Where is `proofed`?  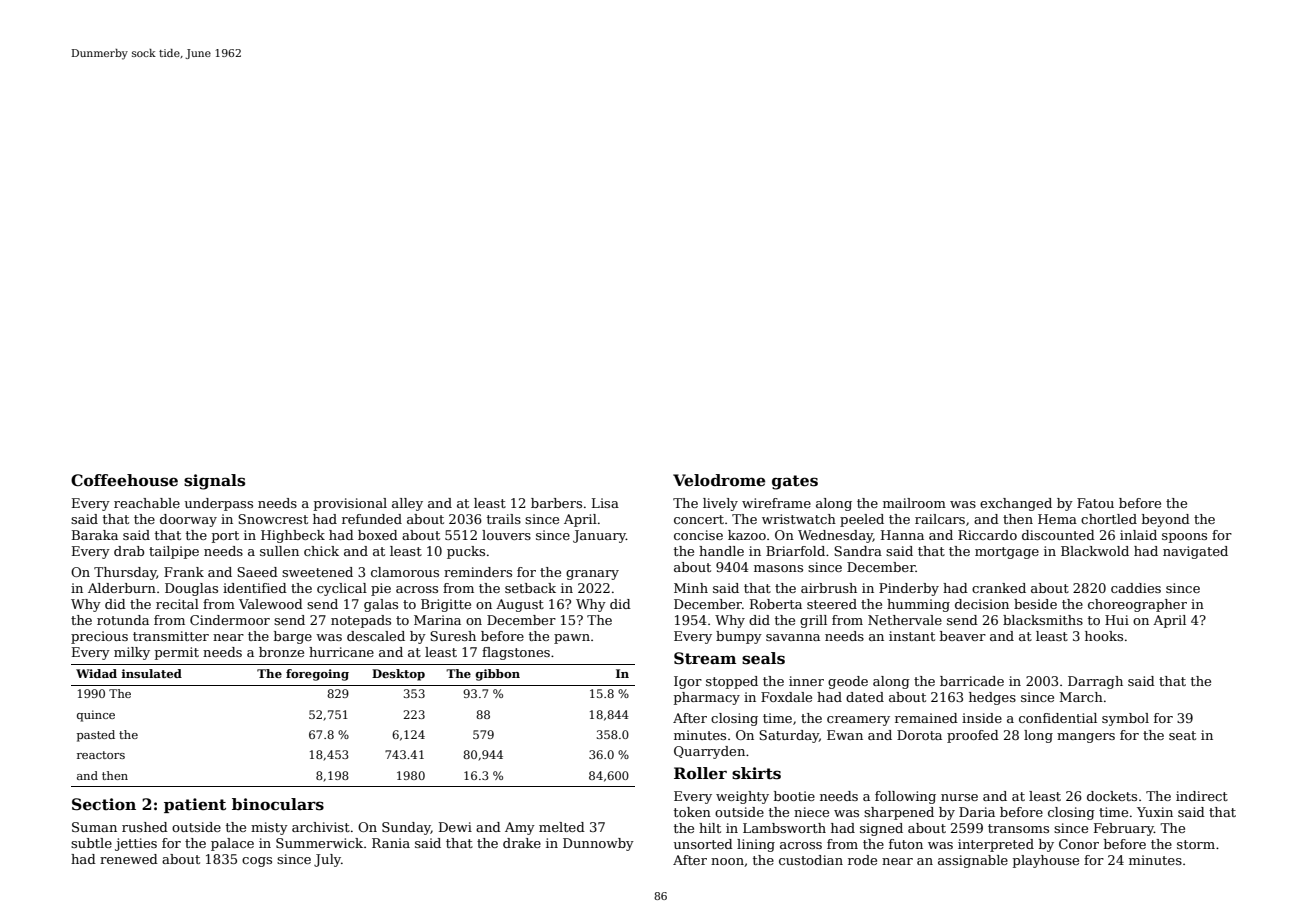 proofed is located at coordinates (973, 736).
